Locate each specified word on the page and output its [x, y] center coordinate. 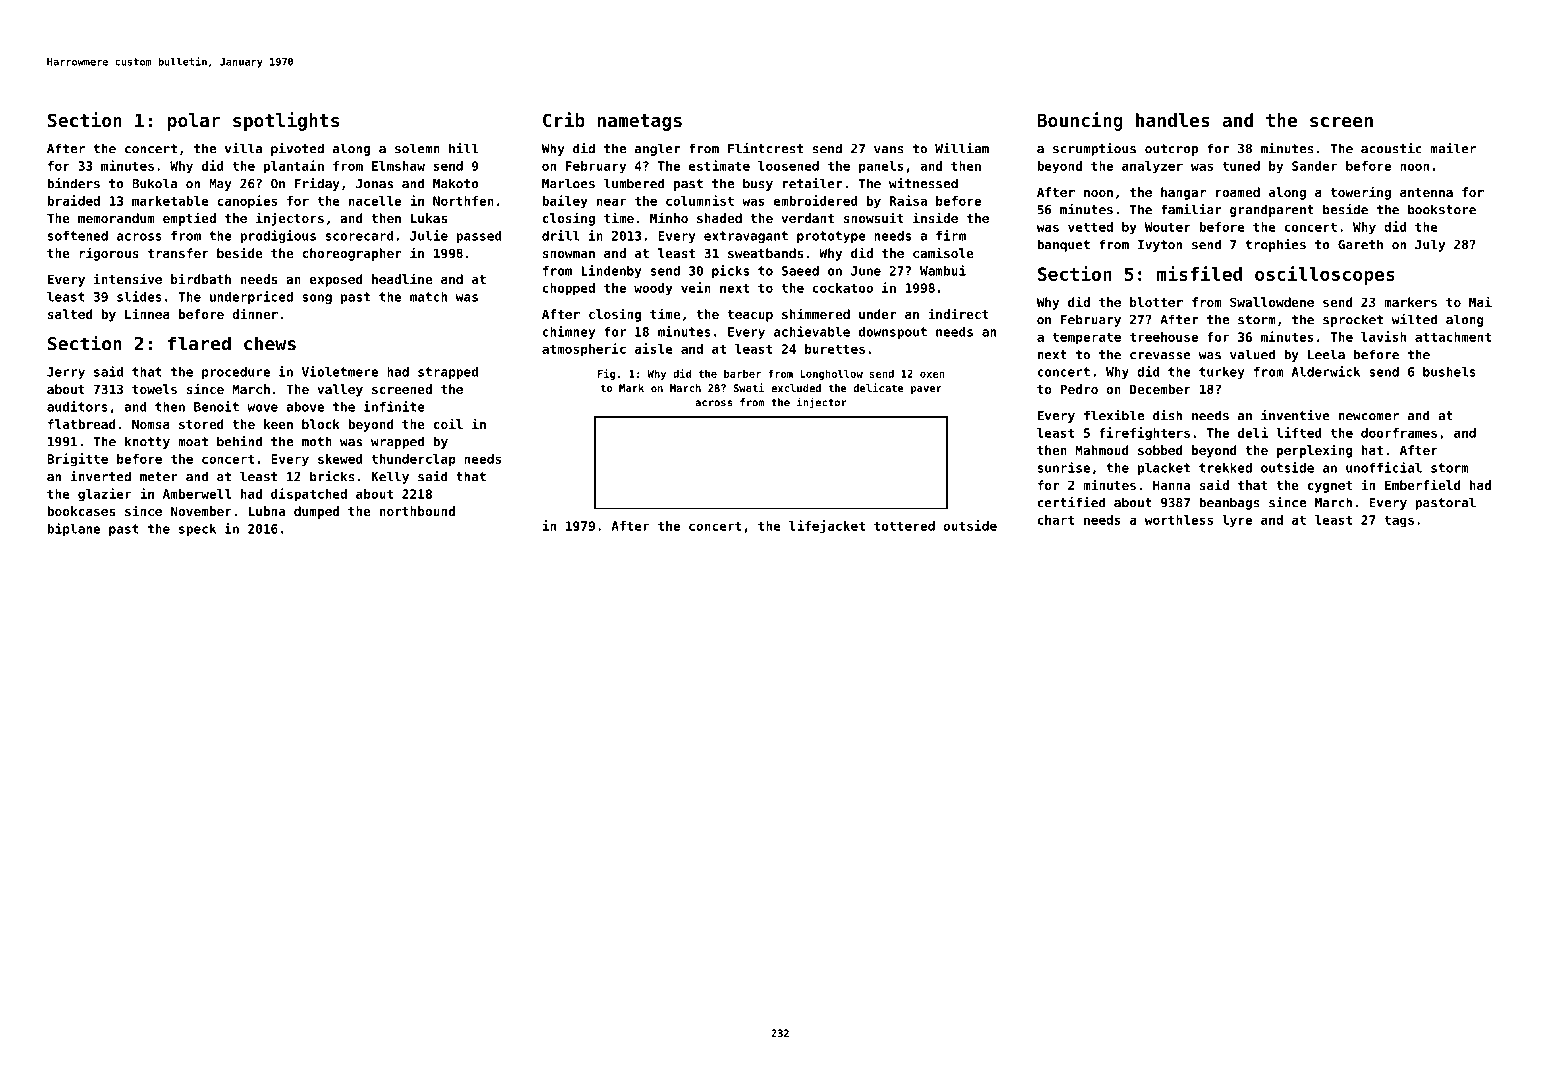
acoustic [1391, 148]
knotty [147, 442]
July [1430, 245]
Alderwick [1325, 371]
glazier [104, 495]
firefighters [1144, 434]
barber [742, 374]
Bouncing [1080, 121]
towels [154, 389]
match [428, 297]
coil [448, 423]
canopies [247, 202]
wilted [1414, 319]
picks [730, 271]
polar [194, 122]
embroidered [816, 200]
